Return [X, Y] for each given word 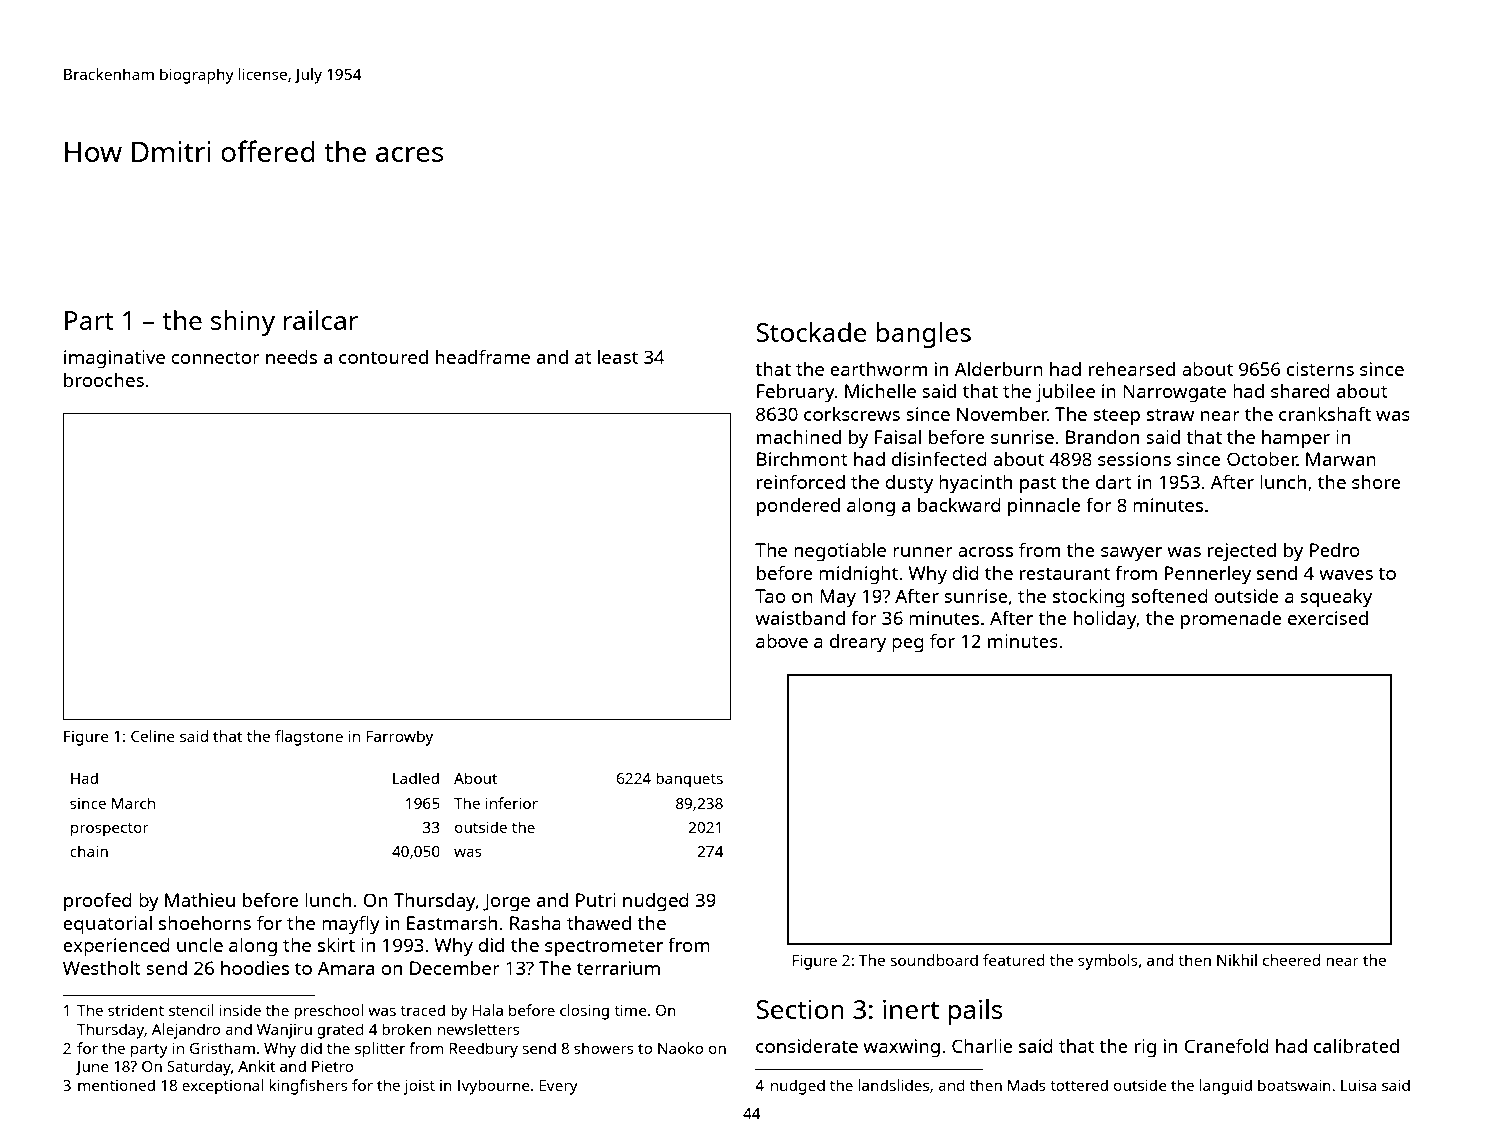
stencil [191, 1010]
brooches [104, 380]
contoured [383, 357]
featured [1014, 960]
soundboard [934, 960]
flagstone [309, 738]
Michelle [880, 390]
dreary [858, 643]
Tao [770, 596]
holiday [1105, 620]
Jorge [506, 902]
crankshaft [1325, 413]
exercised [1328, 618]
